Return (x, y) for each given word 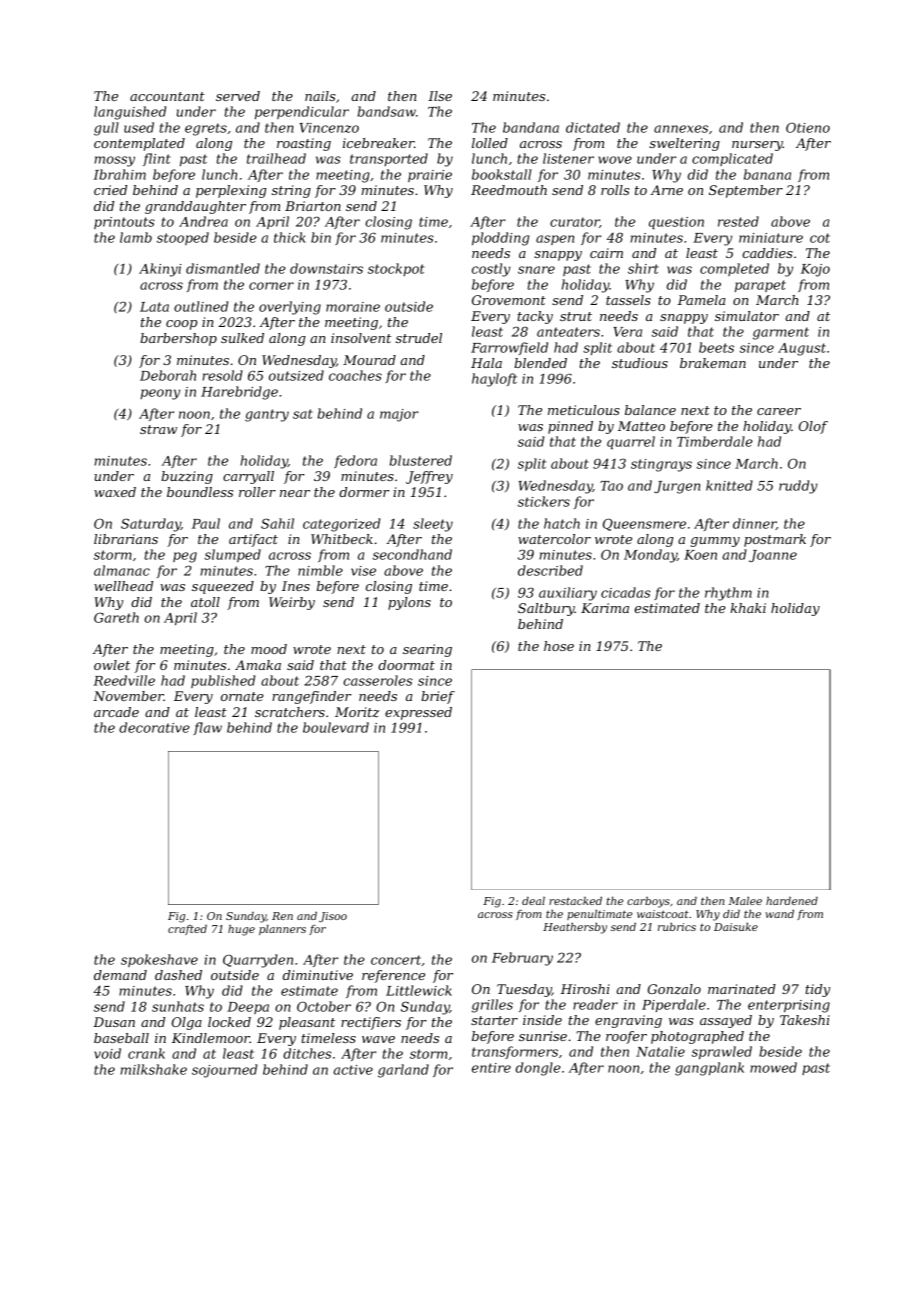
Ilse (440, 96)
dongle (538, 1069)
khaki (748, 608)
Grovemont (509, 300)
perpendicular (302, 112)
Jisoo (333, 917)
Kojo (815, 270)
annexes (681, 129)
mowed (773, 1067)
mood (269, 649)
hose (559, 646)
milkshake (153, 1069)
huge (241, 930)
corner (271, 286)
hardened (792, 901)
